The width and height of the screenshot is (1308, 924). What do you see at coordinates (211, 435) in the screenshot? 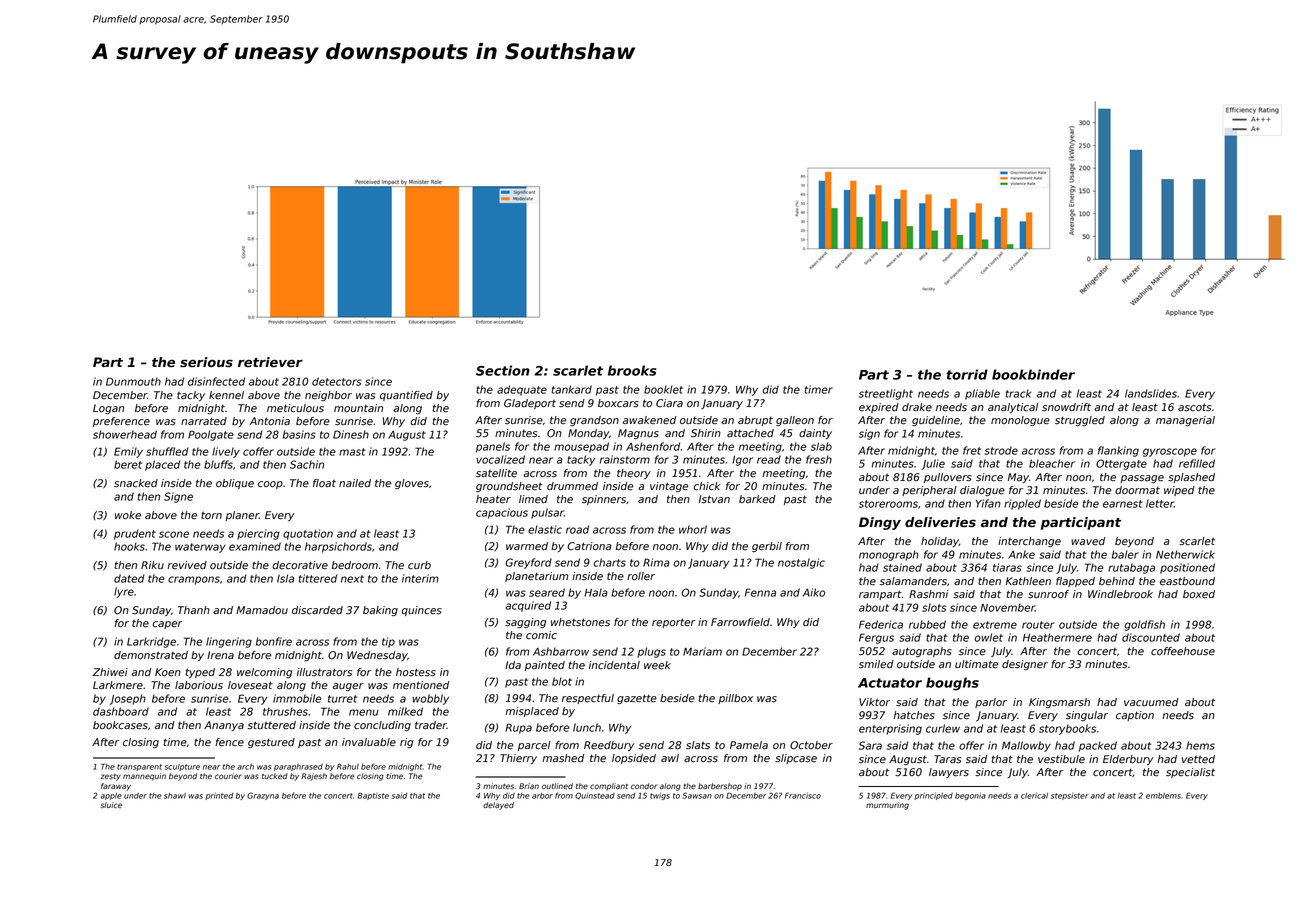
I see `Poolgate` at bounding box center [211, 435].
